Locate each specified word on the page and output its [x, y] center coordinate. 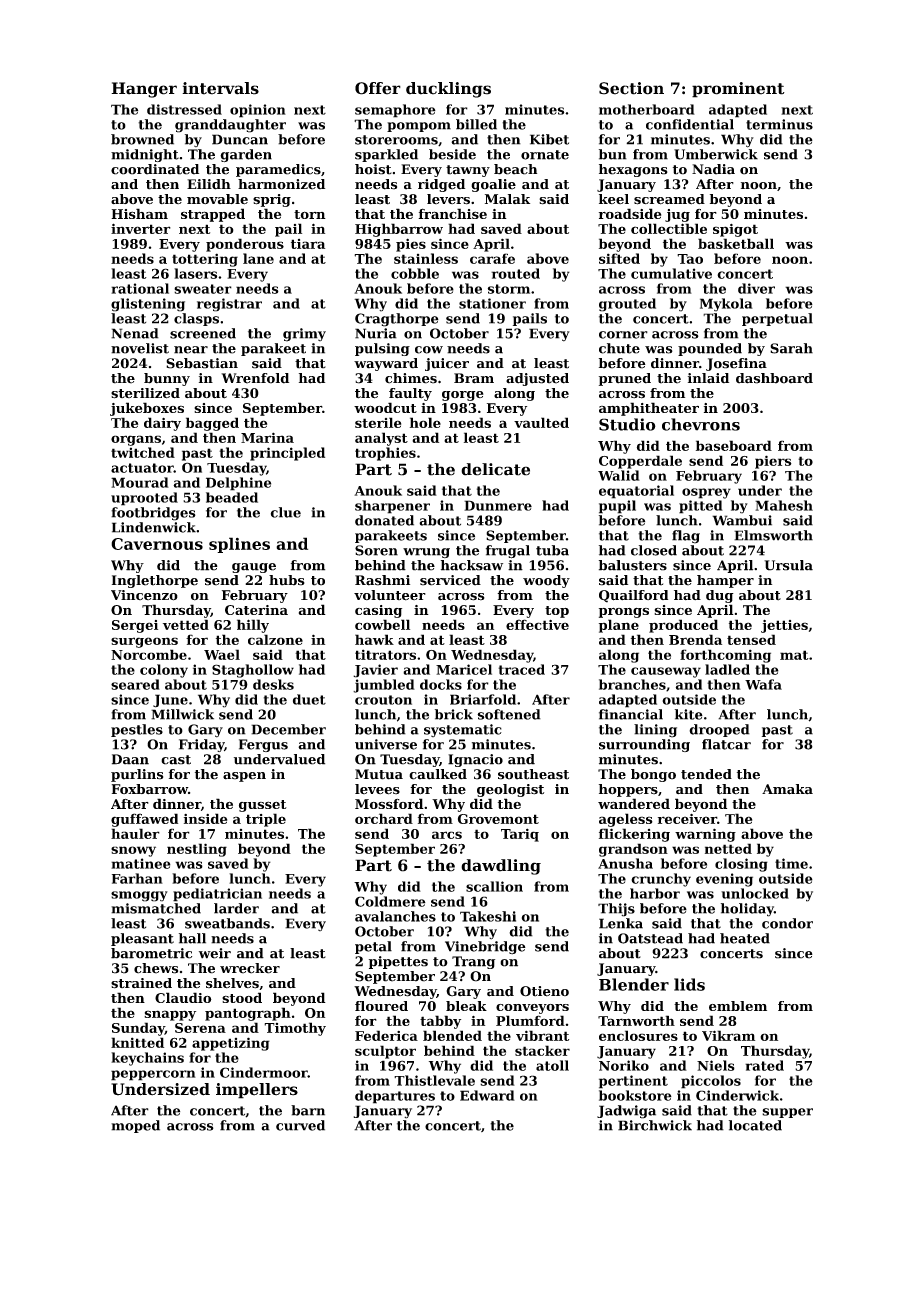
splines [239, 545]
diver [756, 288]
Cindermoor [264, 1072]
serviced [450, 580]
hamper [725, 581]
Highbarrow [399, 230]
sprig [272, 200]
